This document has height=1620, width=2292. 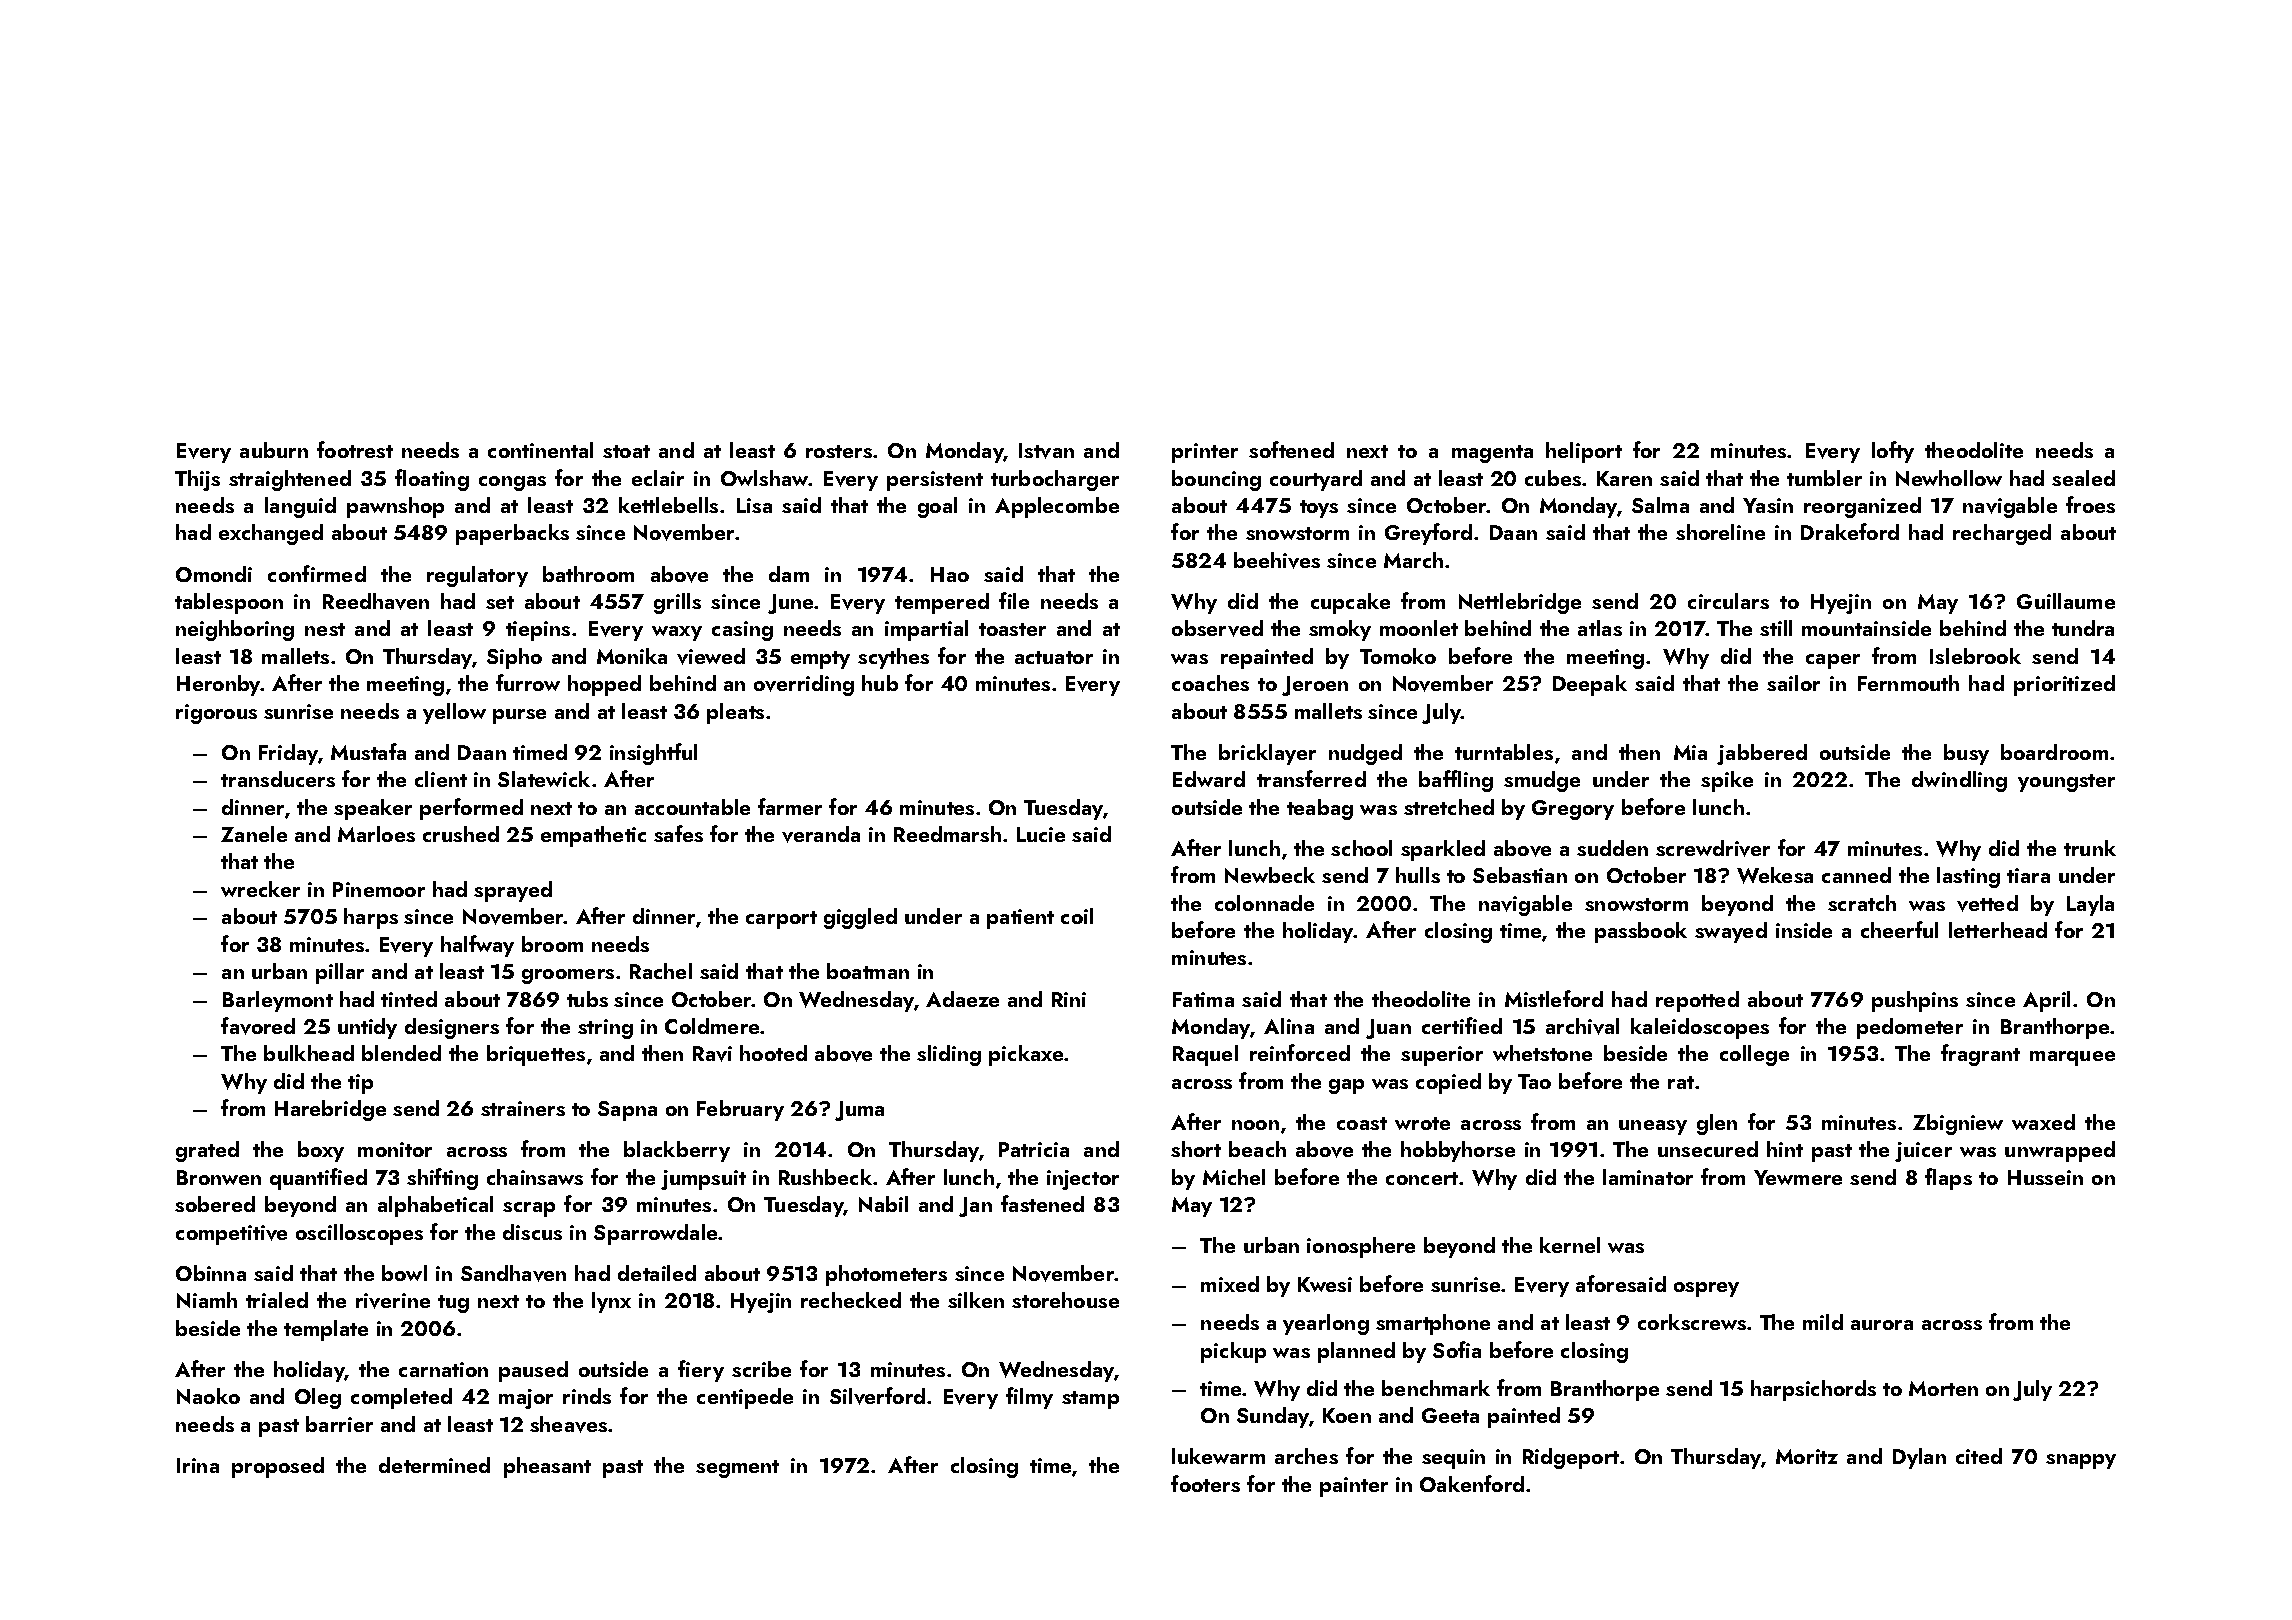 What do you see at coordinates (1728, 601) in the document?
I see `circulars` at bounding box center [1728, 601].
